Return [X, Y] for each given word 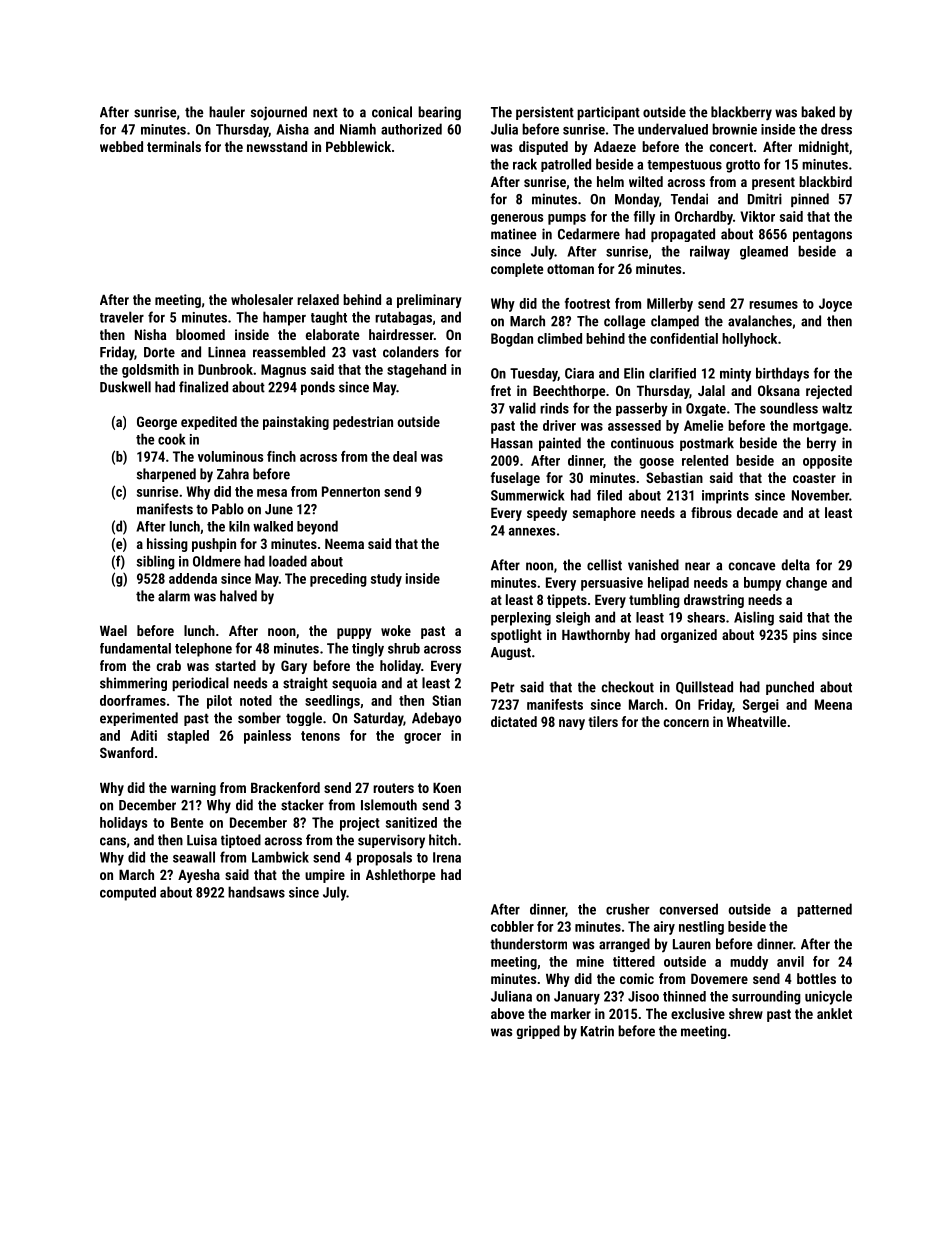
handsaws [256, 892]
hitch [443, 840]
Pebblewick [358, 146]
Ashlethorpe [400, 876]
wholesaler [262, 299]
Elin [634, 373]
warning [193, 789]
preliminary [429, 301]
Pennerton [351, 491]
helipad [668, 584]
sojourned [279, 113]
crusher [627, 909]
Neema [344, 544]
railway [710, 252]
